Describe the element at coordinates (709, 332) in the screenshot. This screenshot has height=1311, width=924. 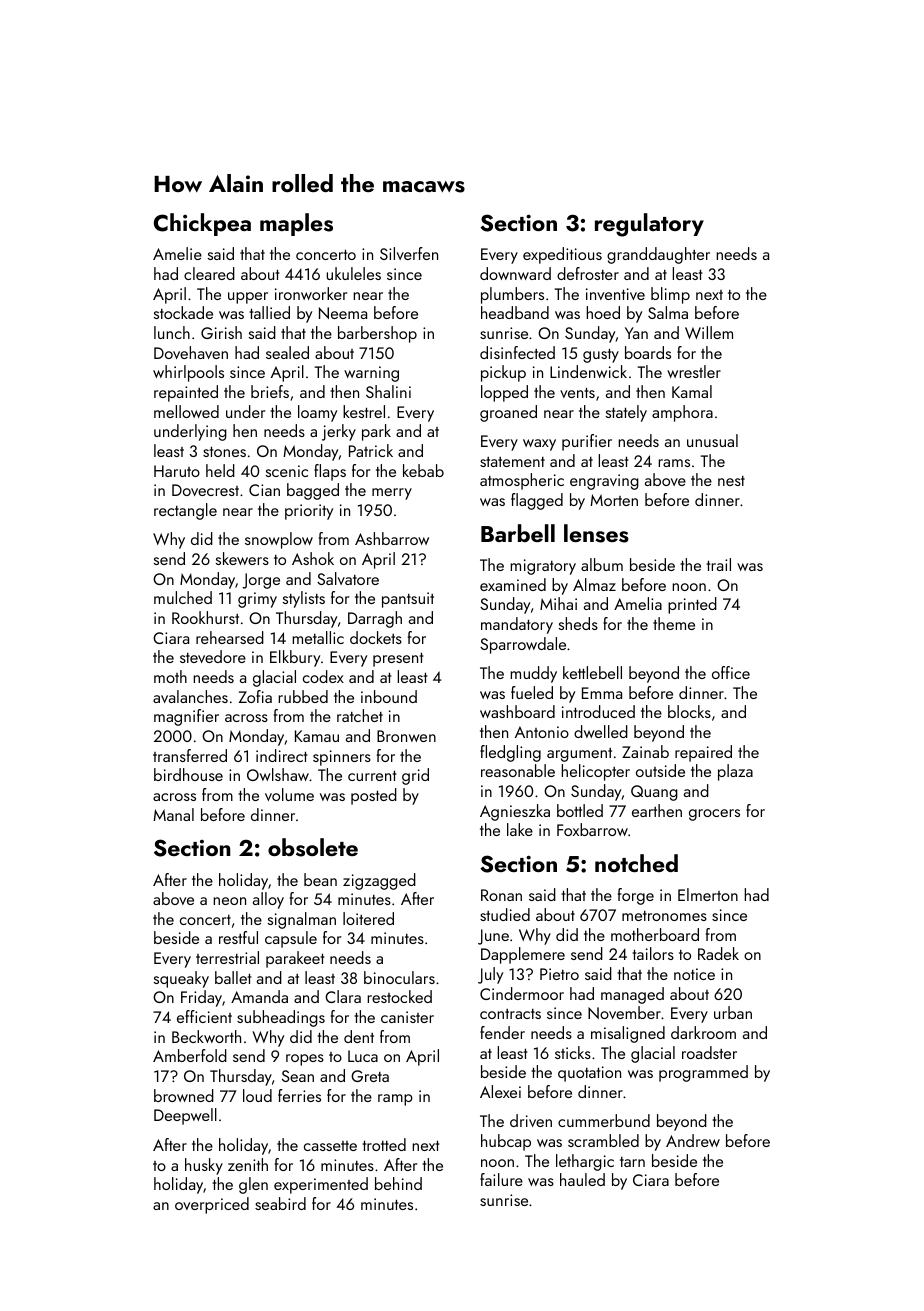
I see `Willem` at that location.
